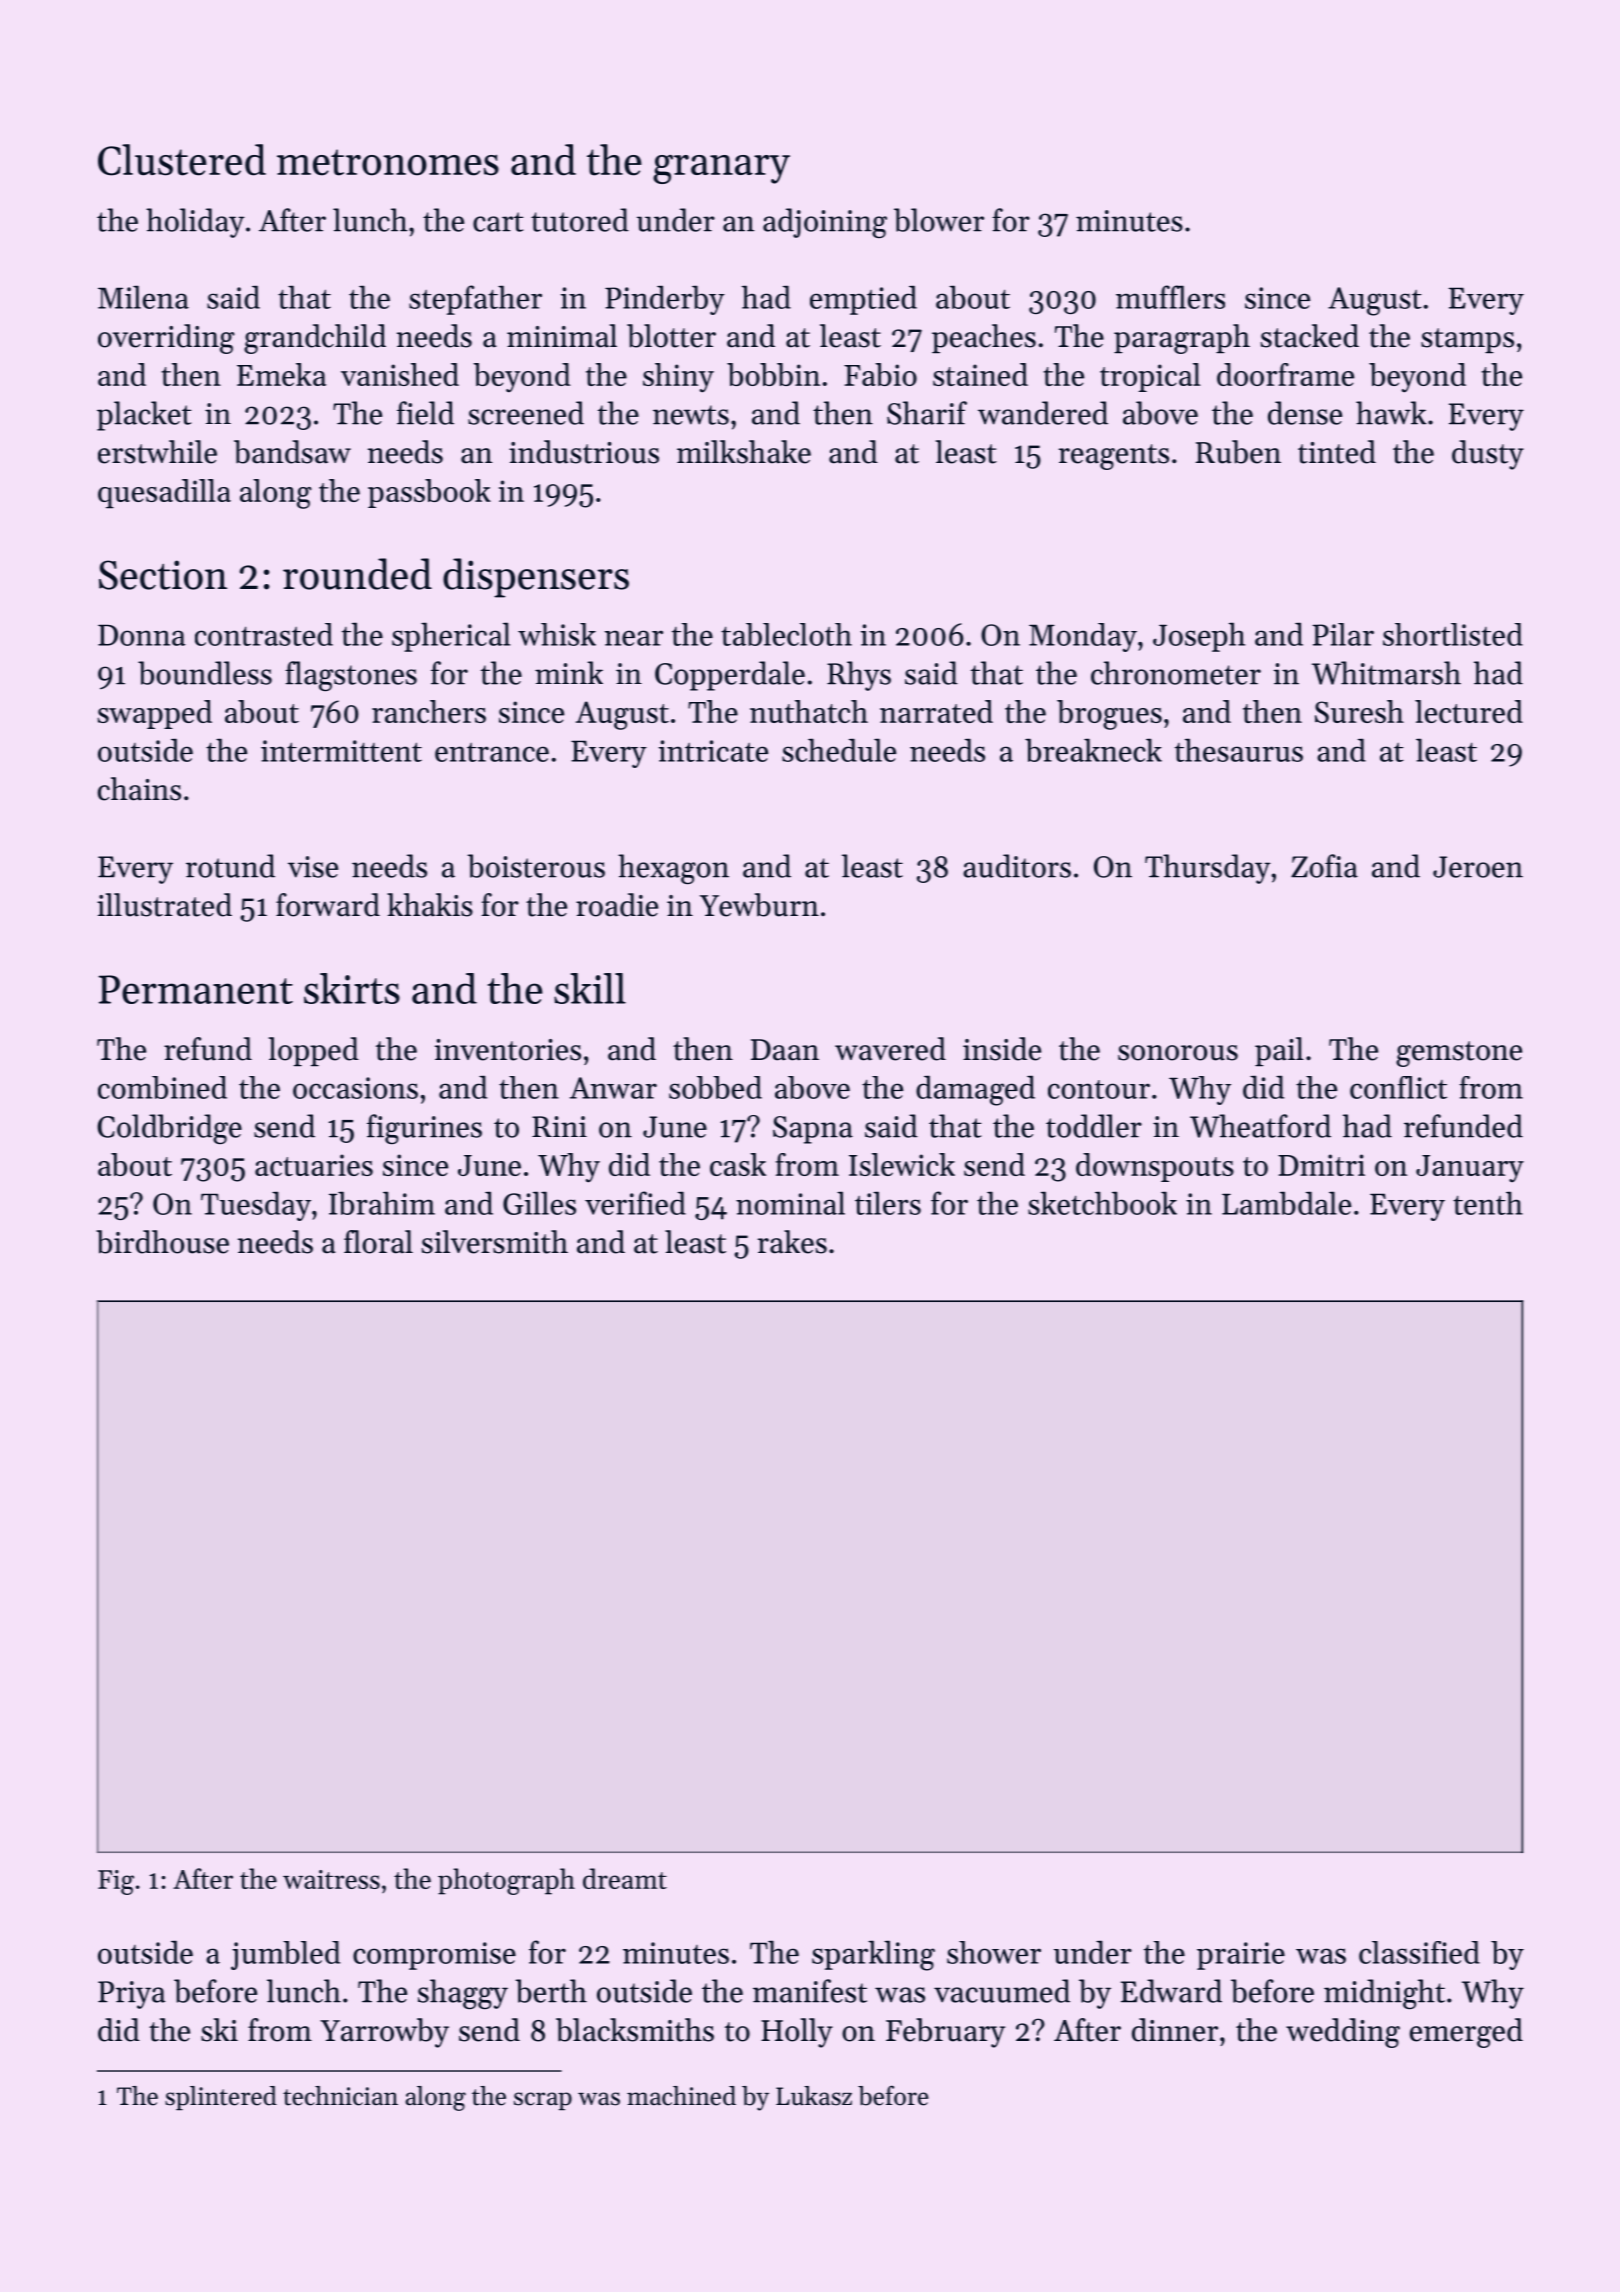 The height and width of the document is (2292, 1620). What do you see at coordinates (195, 223) in the document?
I see `holiday` at bounding box center [195, 223].
